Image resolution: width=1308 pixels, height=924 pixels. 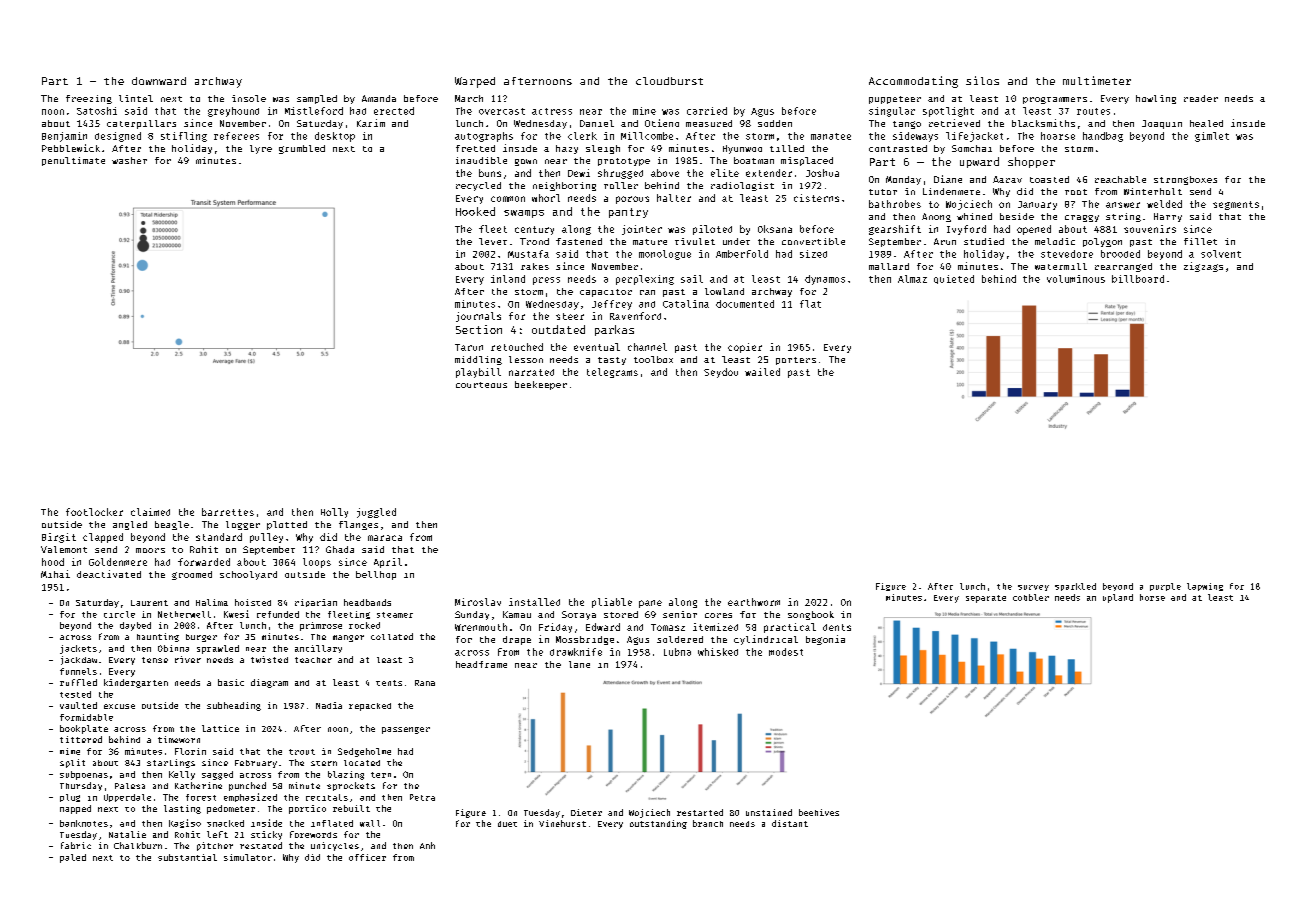 What do you see at coordinates (586, 812) in the screenshot?
I see `Dieter` at bounding box center [586, 812].
